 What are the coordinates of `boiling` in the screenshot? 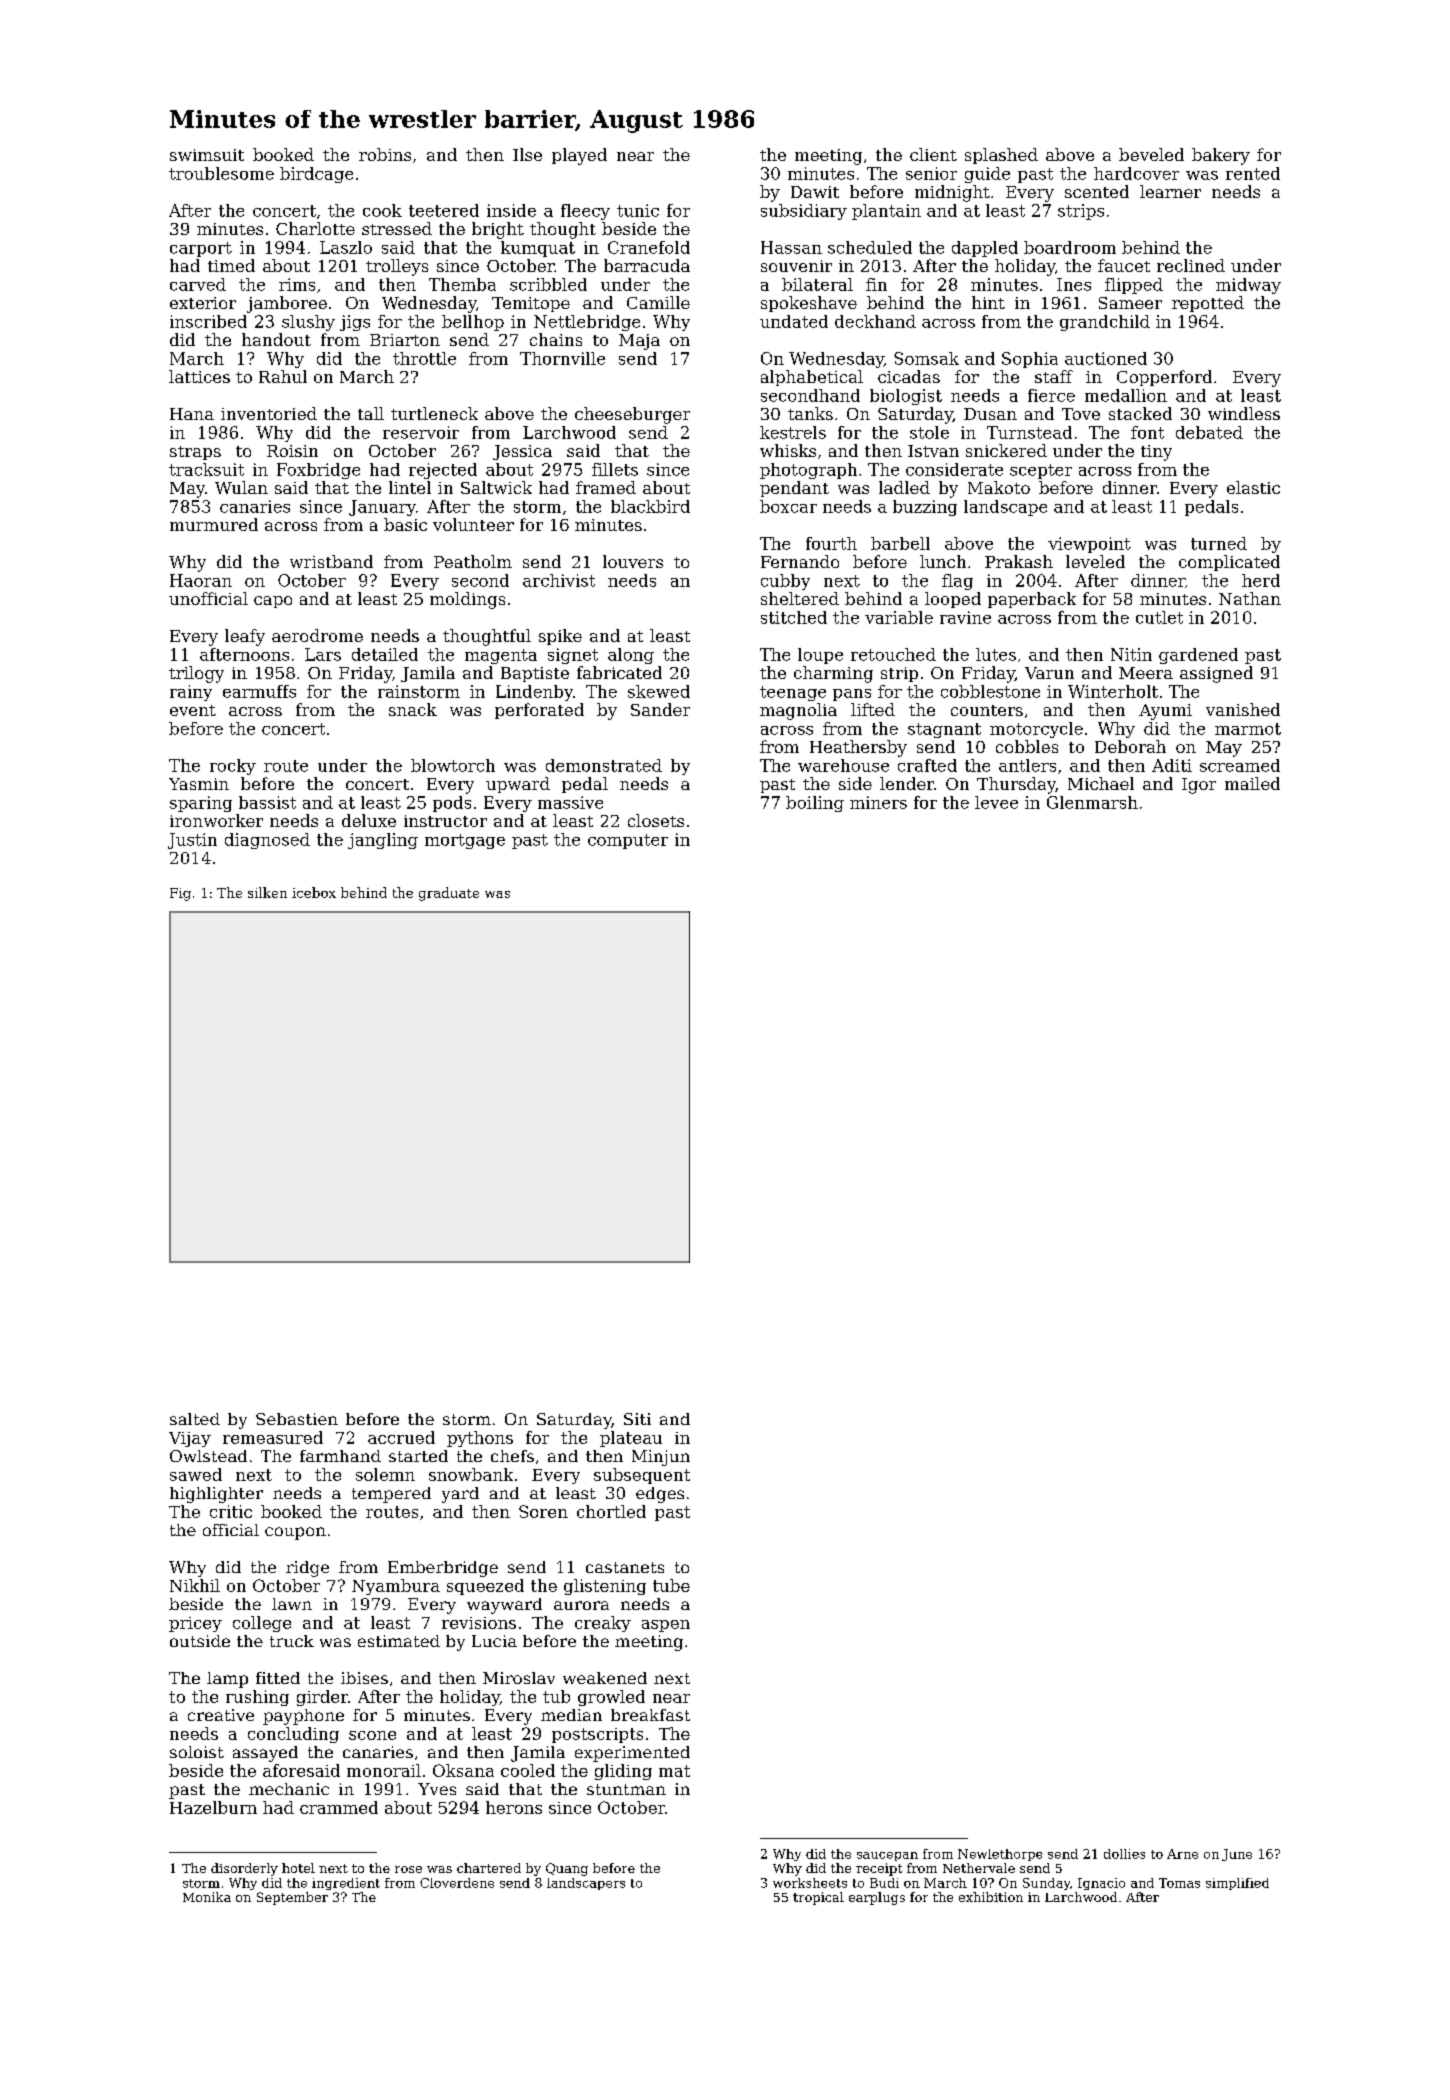 It's located at (815, 804).
